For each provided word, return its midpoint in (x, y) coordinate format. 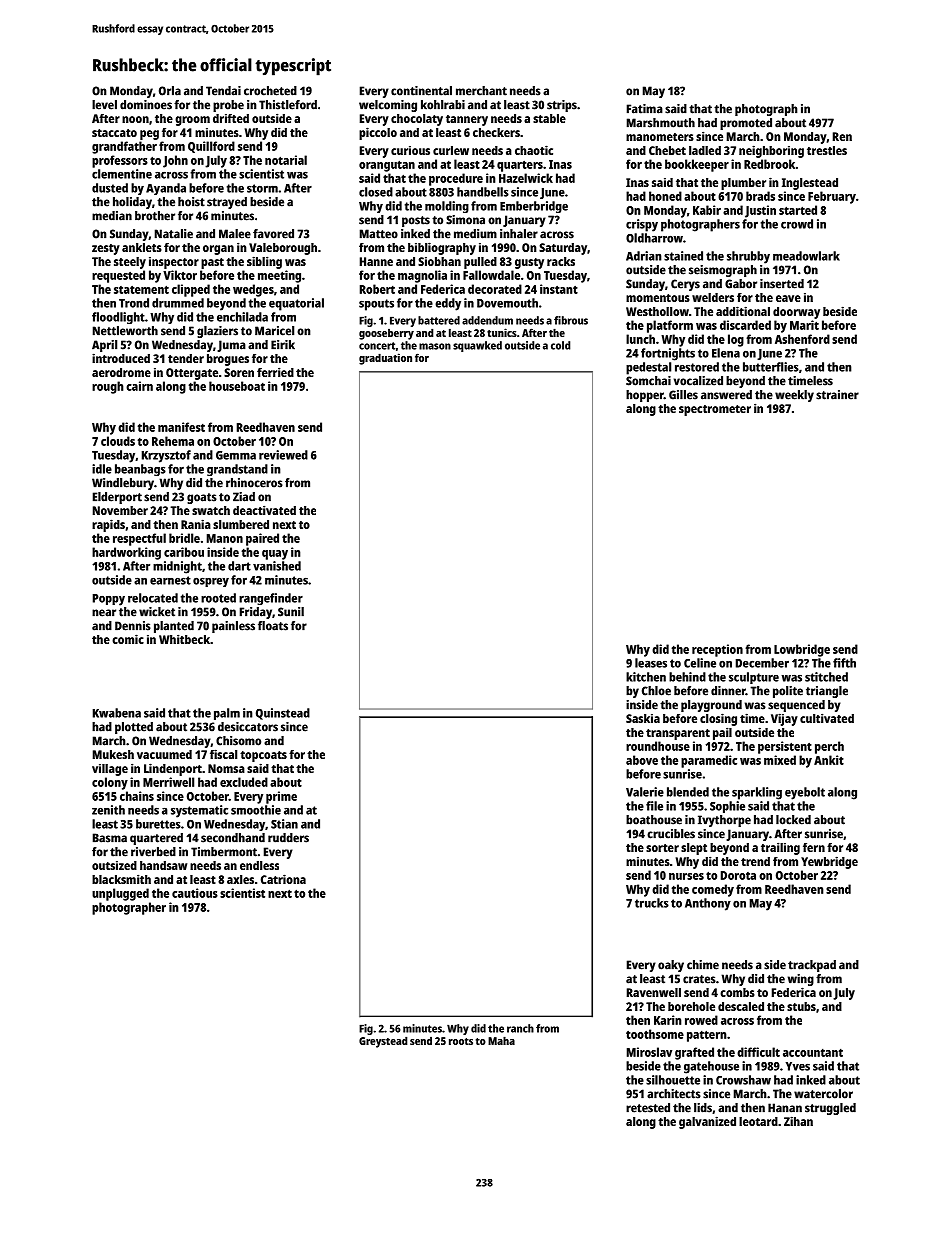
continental (421, 91)
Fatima (645, 109)
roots (461, 1041)
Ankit (829, 760)
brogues (228, 360)
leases (651, 663)
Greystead (383, 1042)
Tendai (223, 91)
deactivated (264, 510)
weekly (794, 396)
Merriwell (168, 782)
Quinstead (283, 714)
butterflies (771, 367)
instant (559, 289)
